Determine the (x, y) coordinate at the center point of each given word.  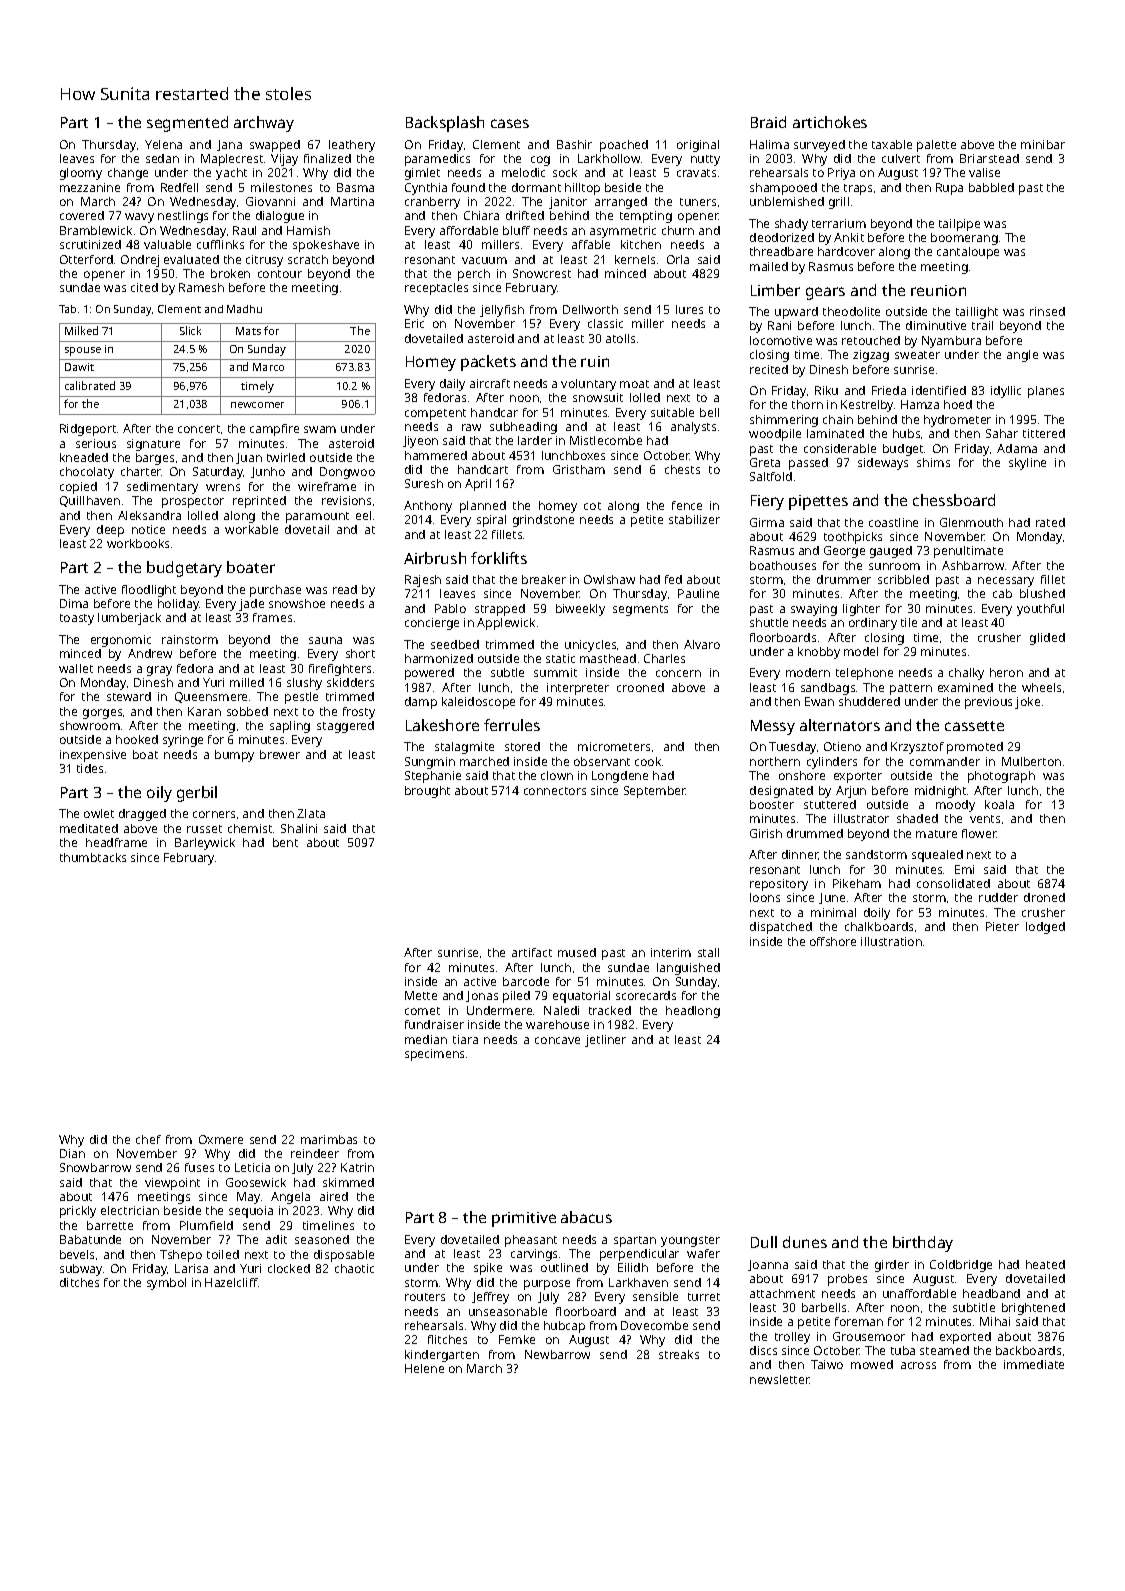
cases (510, 123)
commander (945, 761)
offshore (833, 941)
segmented (187, 124)
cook (648, 761)
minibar (1043, 144)
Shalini (299, 828)
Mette (421, 995)
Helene (424, 1368)
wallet (76, 668)
